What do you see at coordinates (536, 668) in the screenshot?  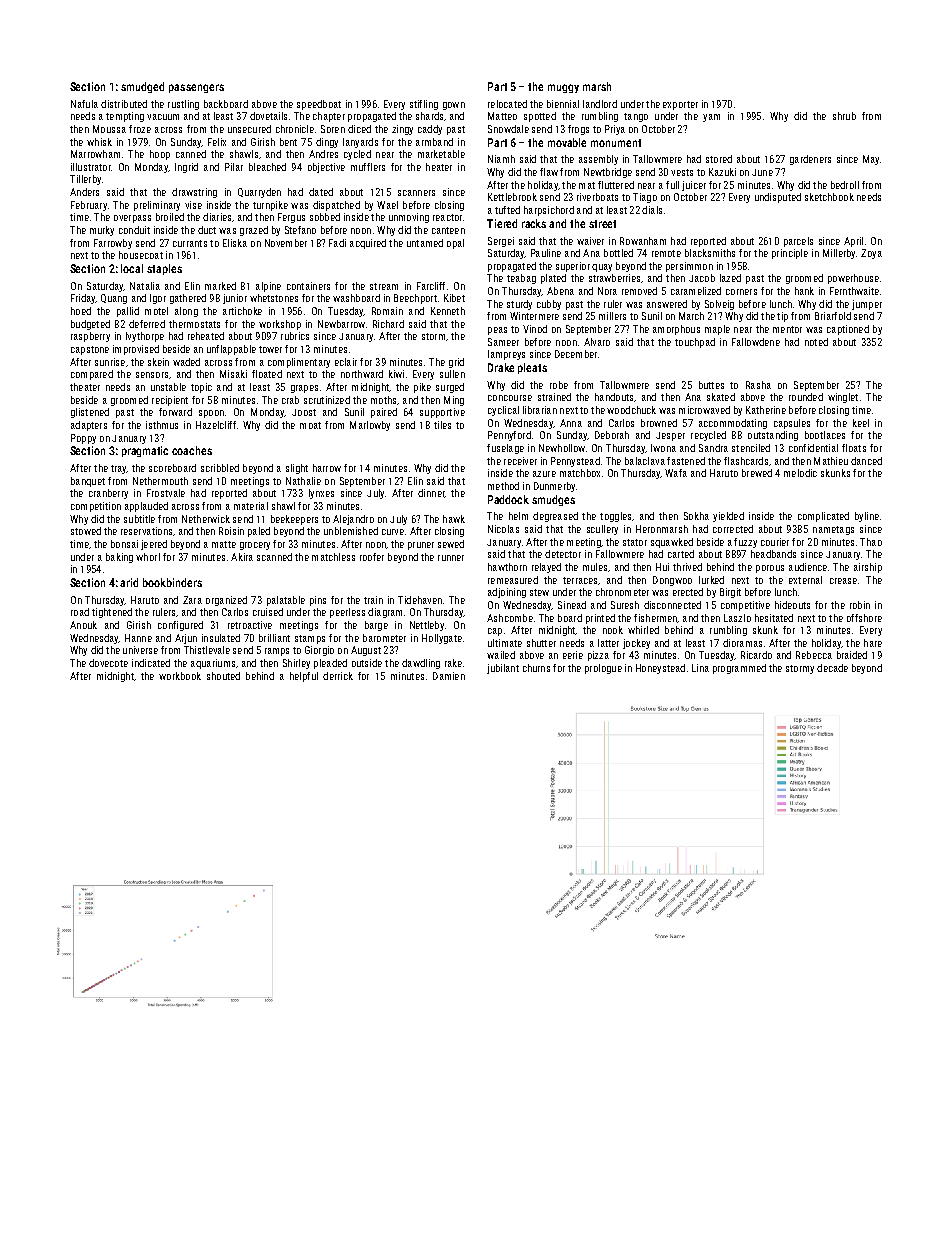 I see `churns` at bounding box center [536, 668].
